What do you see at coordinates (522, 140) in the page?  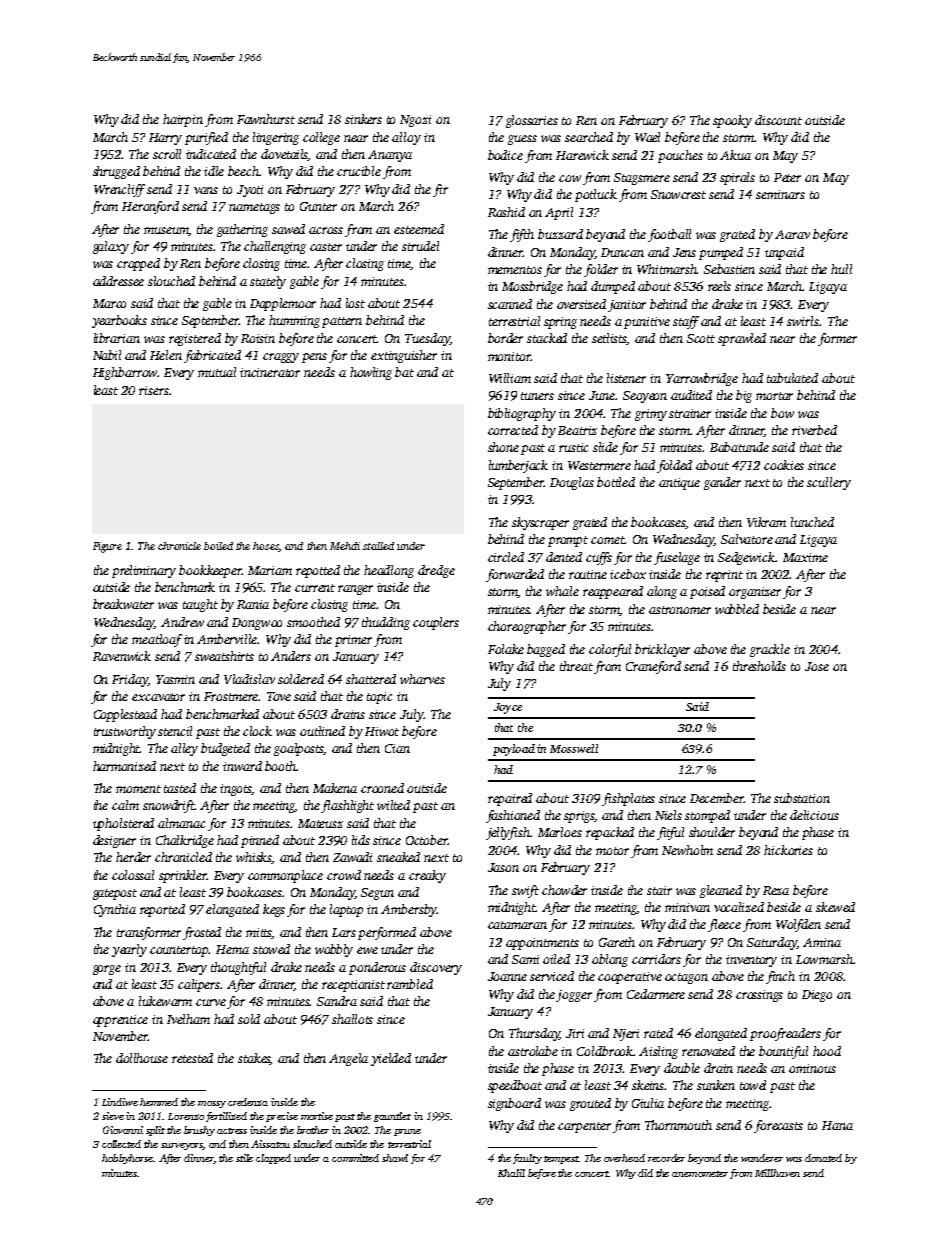 I see `guess` at bounding box center [522, 140].
